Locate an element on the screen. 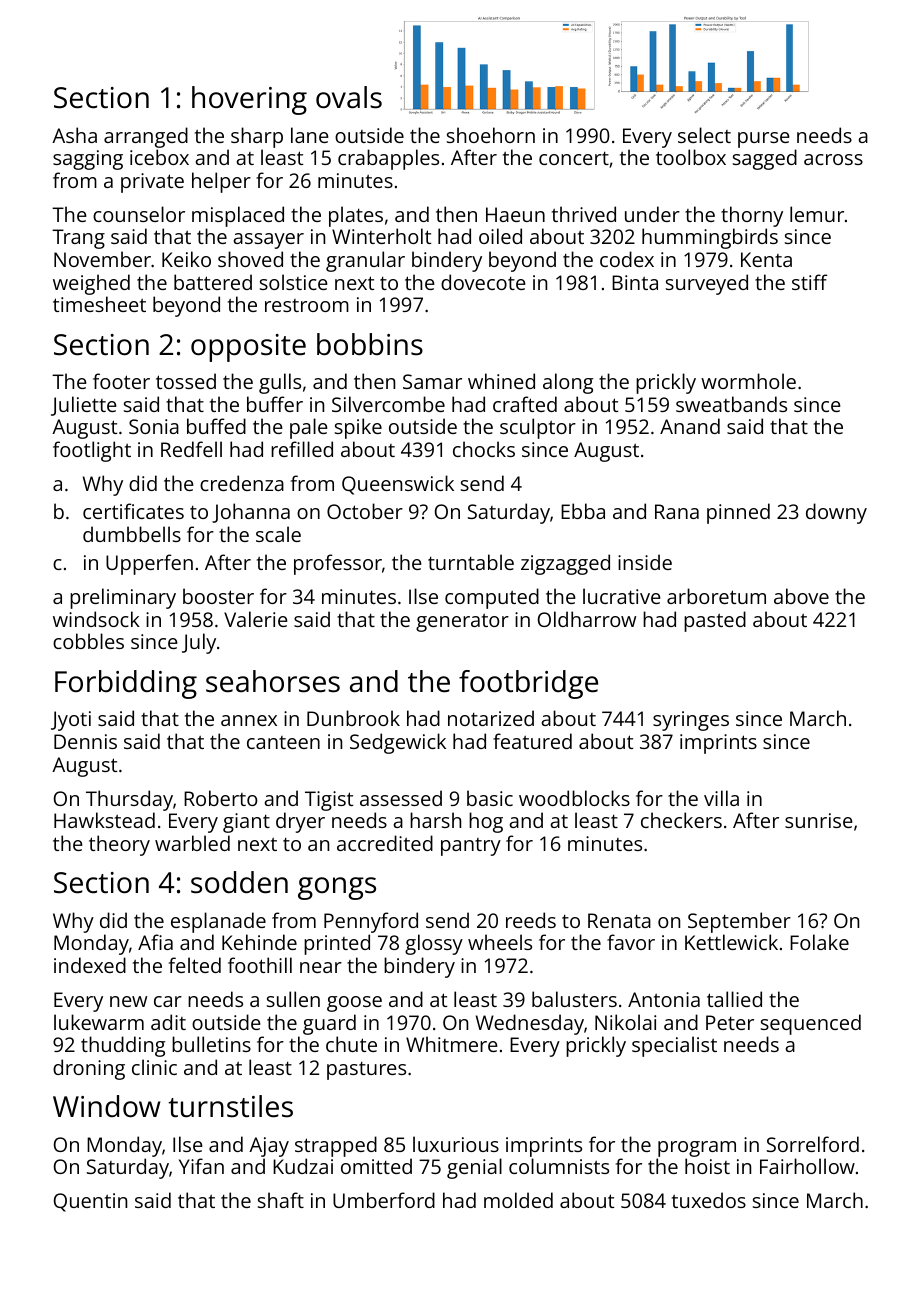  columnists is located at coordinates (559, 1166).
